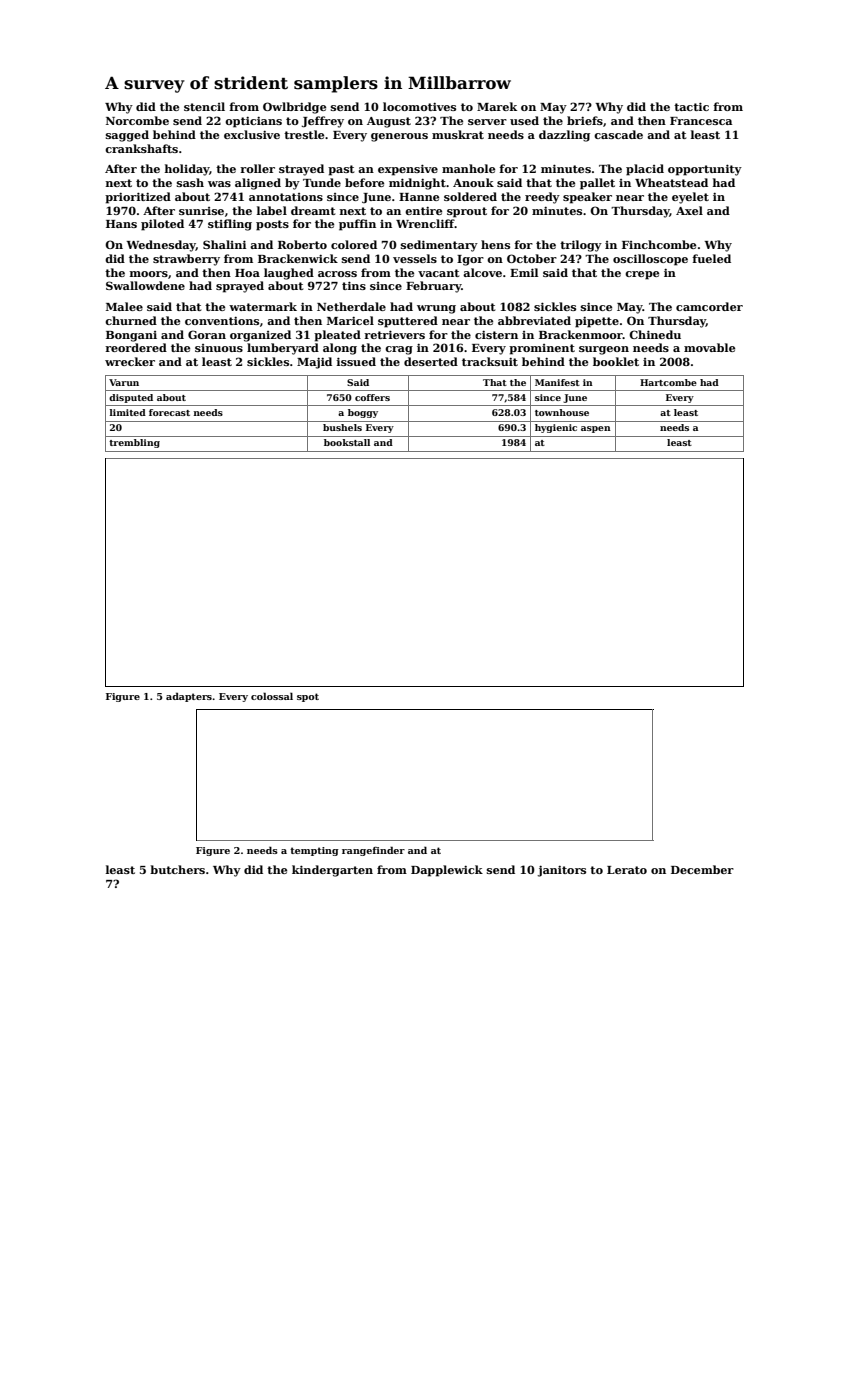 Image resolution: width=849 pixels, height=1400 pixels. I want to click on tempting, so click(314, 851).
